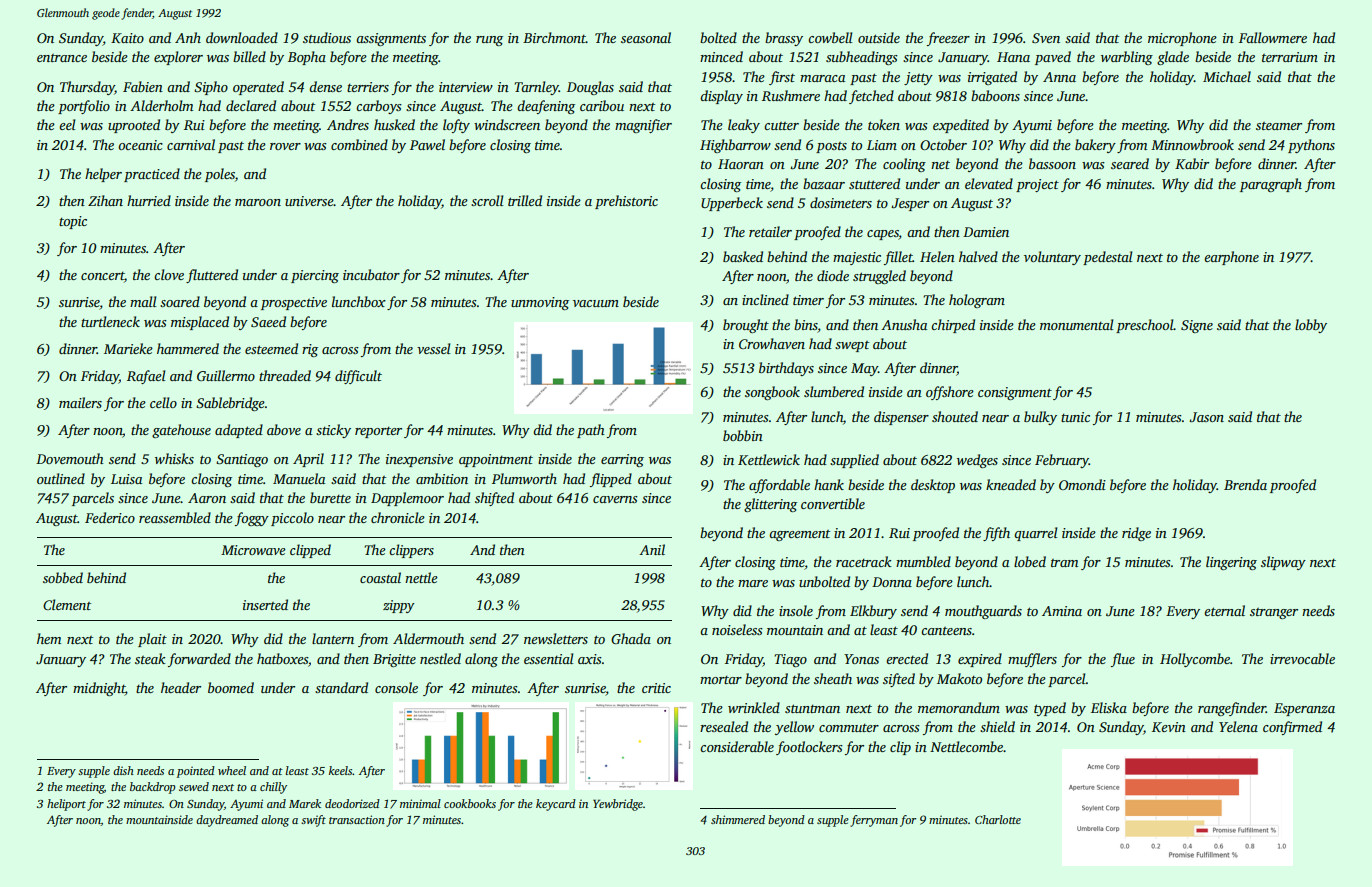 The image size is (1372, 887). I want to click on Charlotte, so click(998, 819).
